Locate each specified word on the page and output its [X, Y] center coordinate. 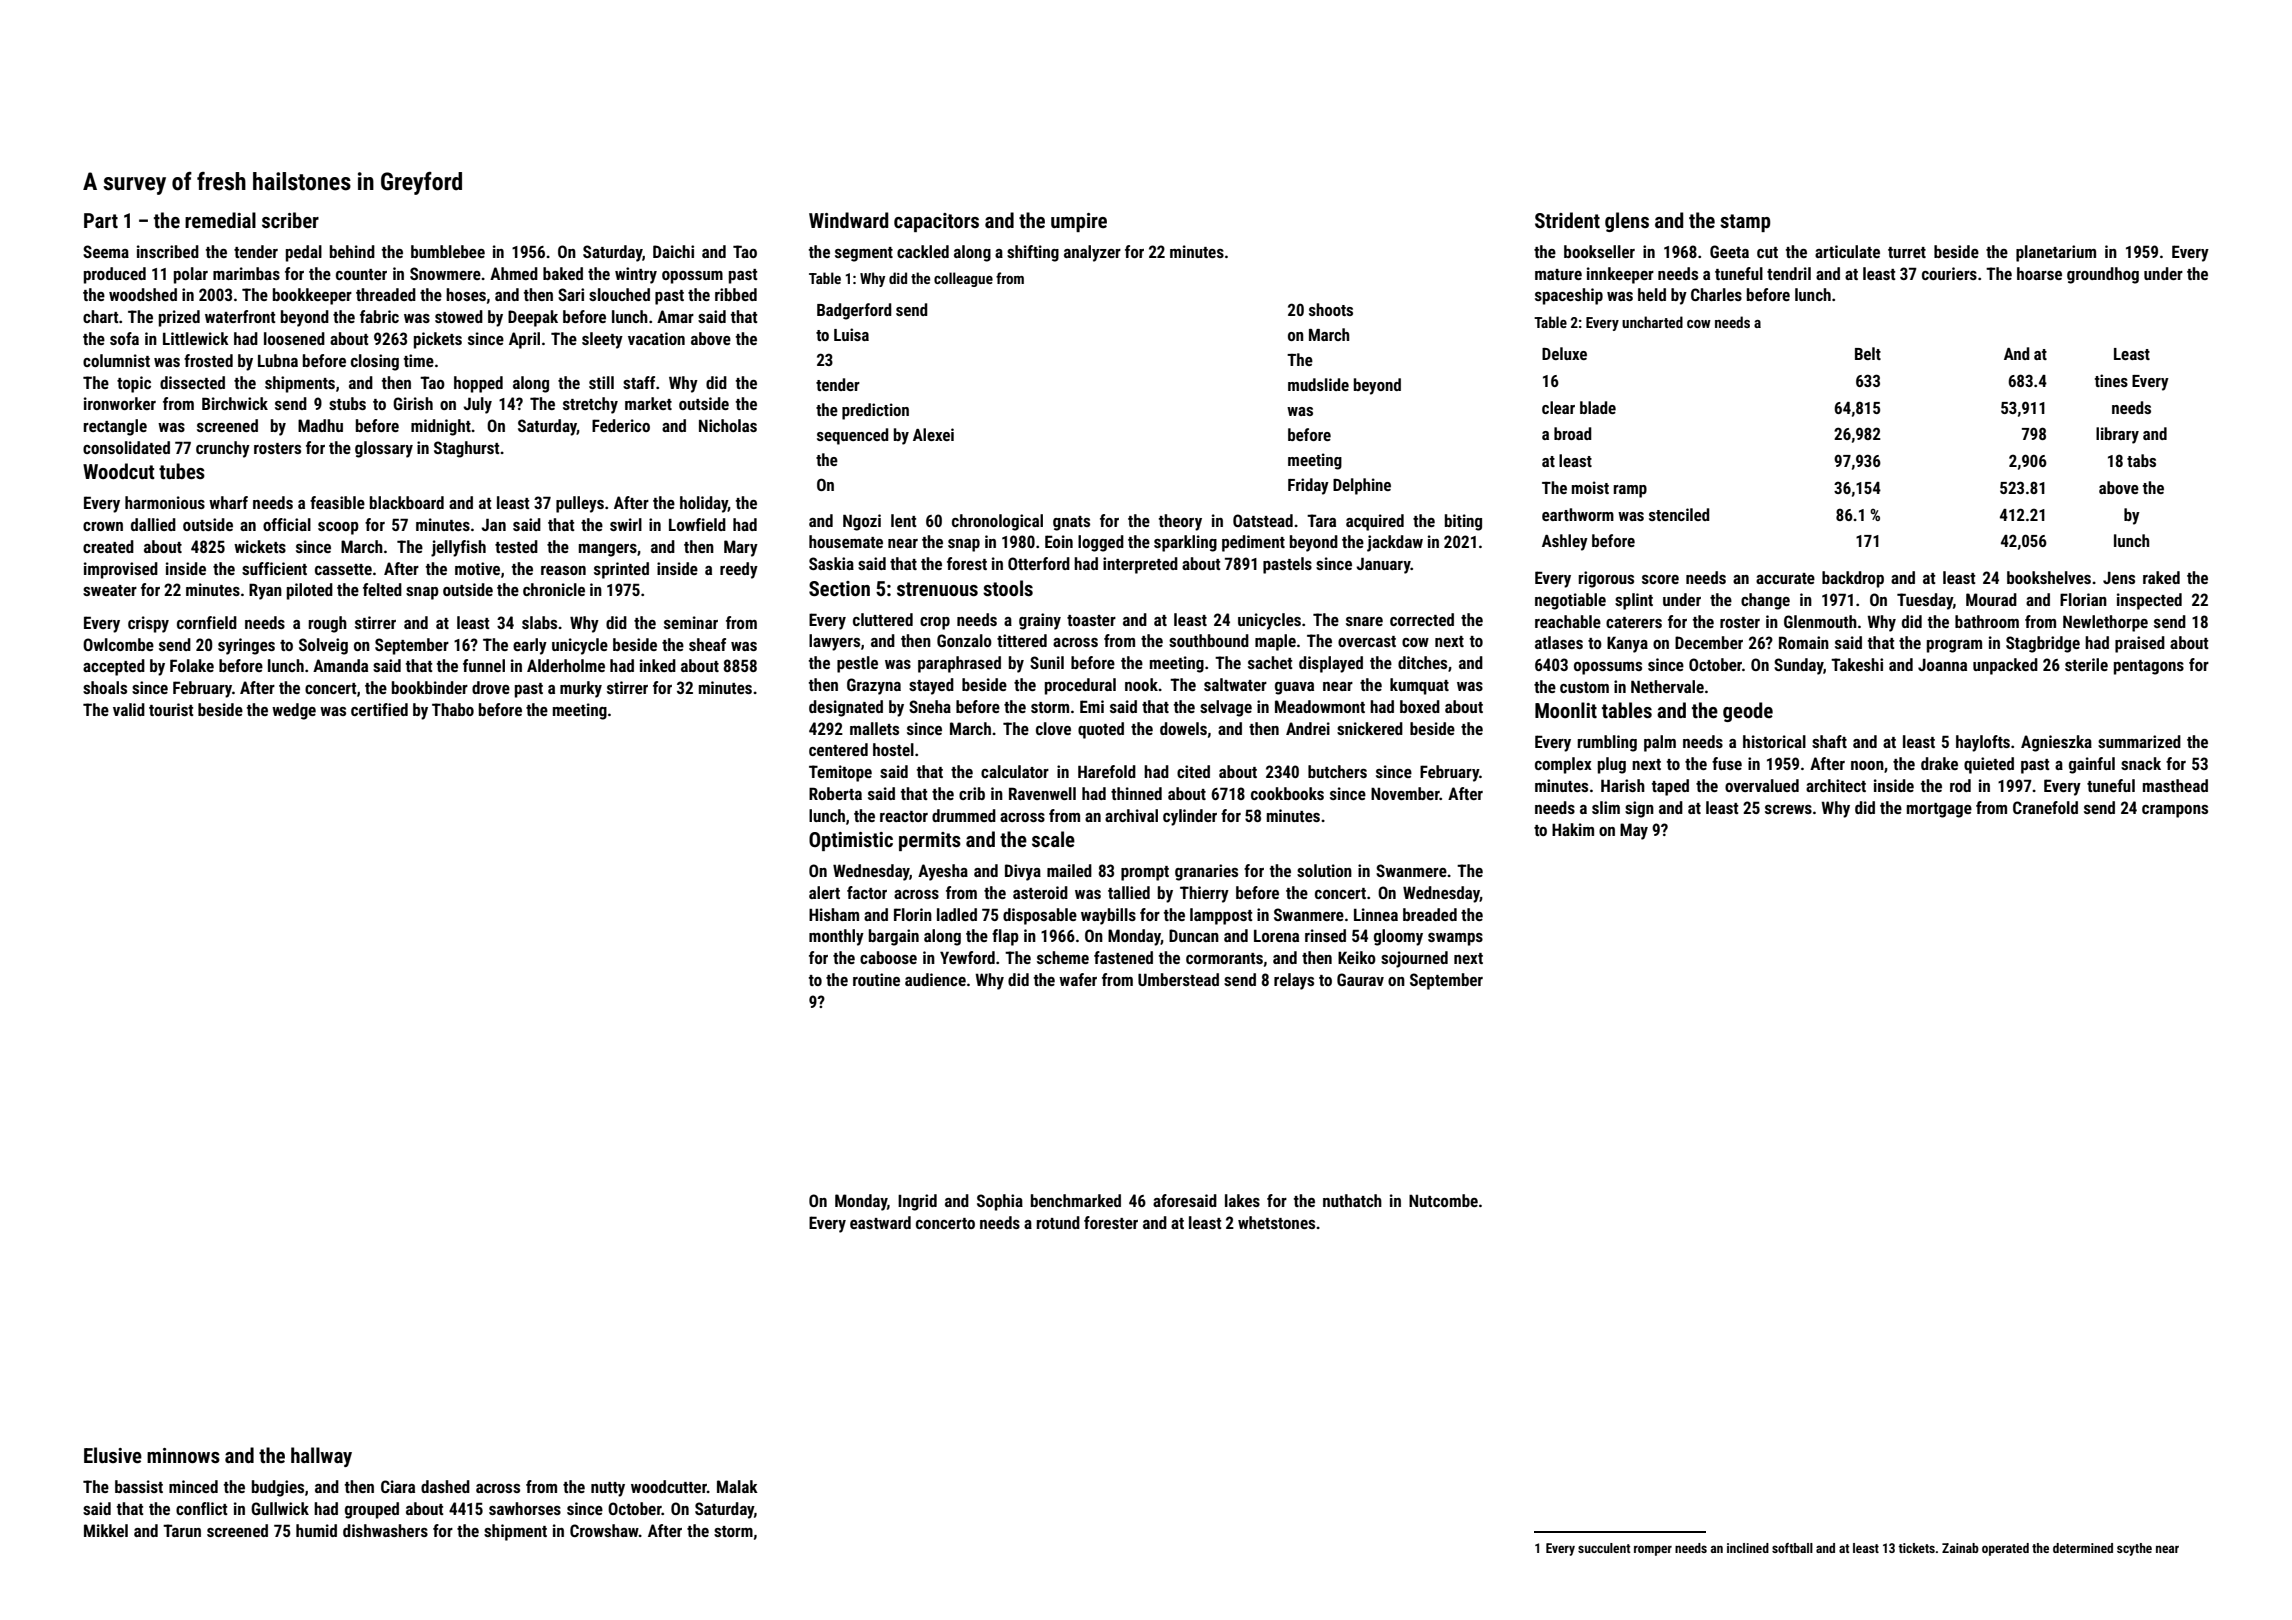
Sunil [1047, 662]
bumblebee [448, 251]
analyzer [1092, 253]
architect [1836, 785]
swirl [626, 524]
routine [876, 979]
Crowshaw [604, 1530]
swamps [1455, 939]
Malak [737, 1486]
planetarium [2056, 253]
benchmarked [1076, 1200]
